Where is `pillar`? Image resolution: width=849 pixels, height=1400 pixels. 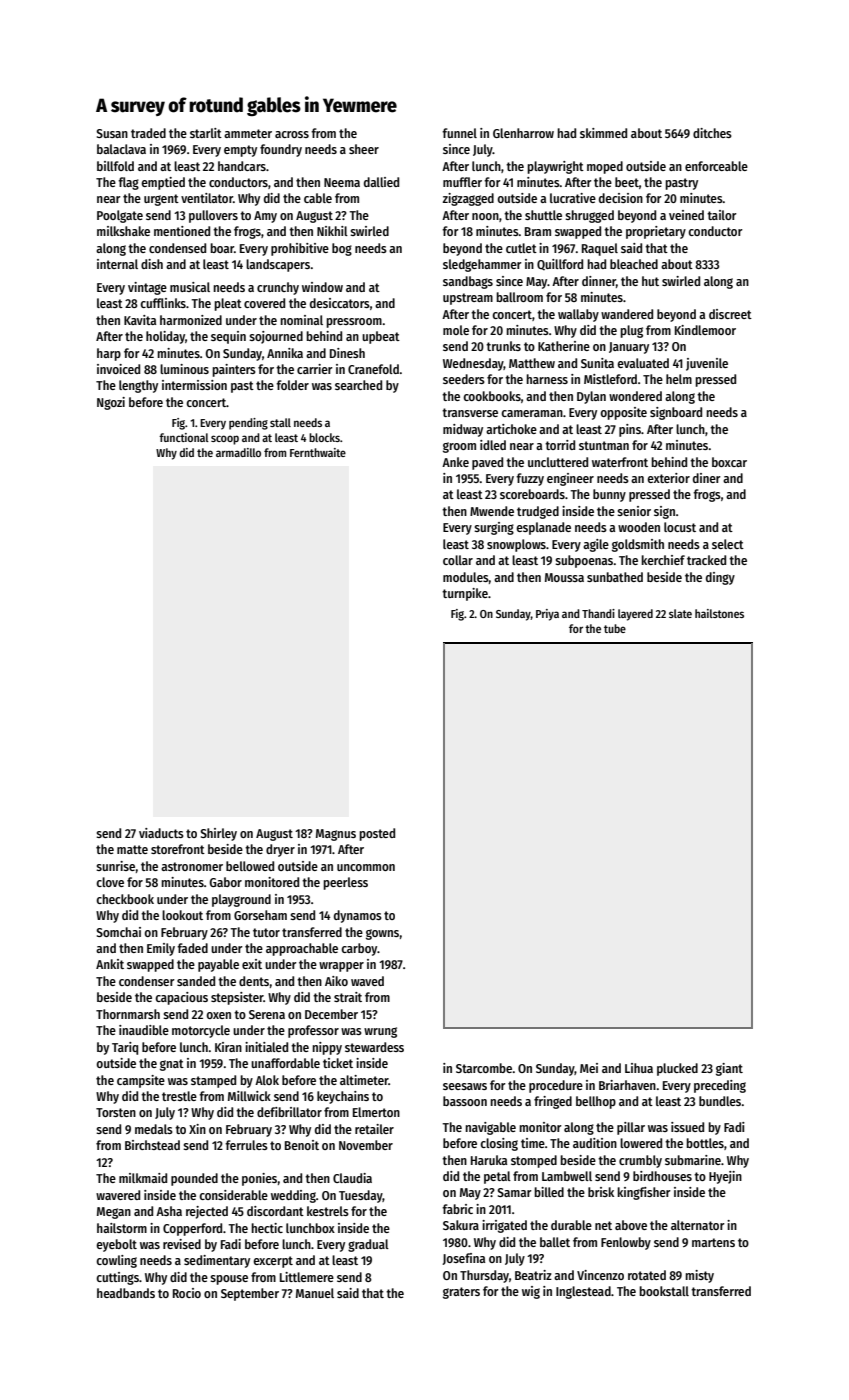
pillar is located at coordinates (631, 1128).
